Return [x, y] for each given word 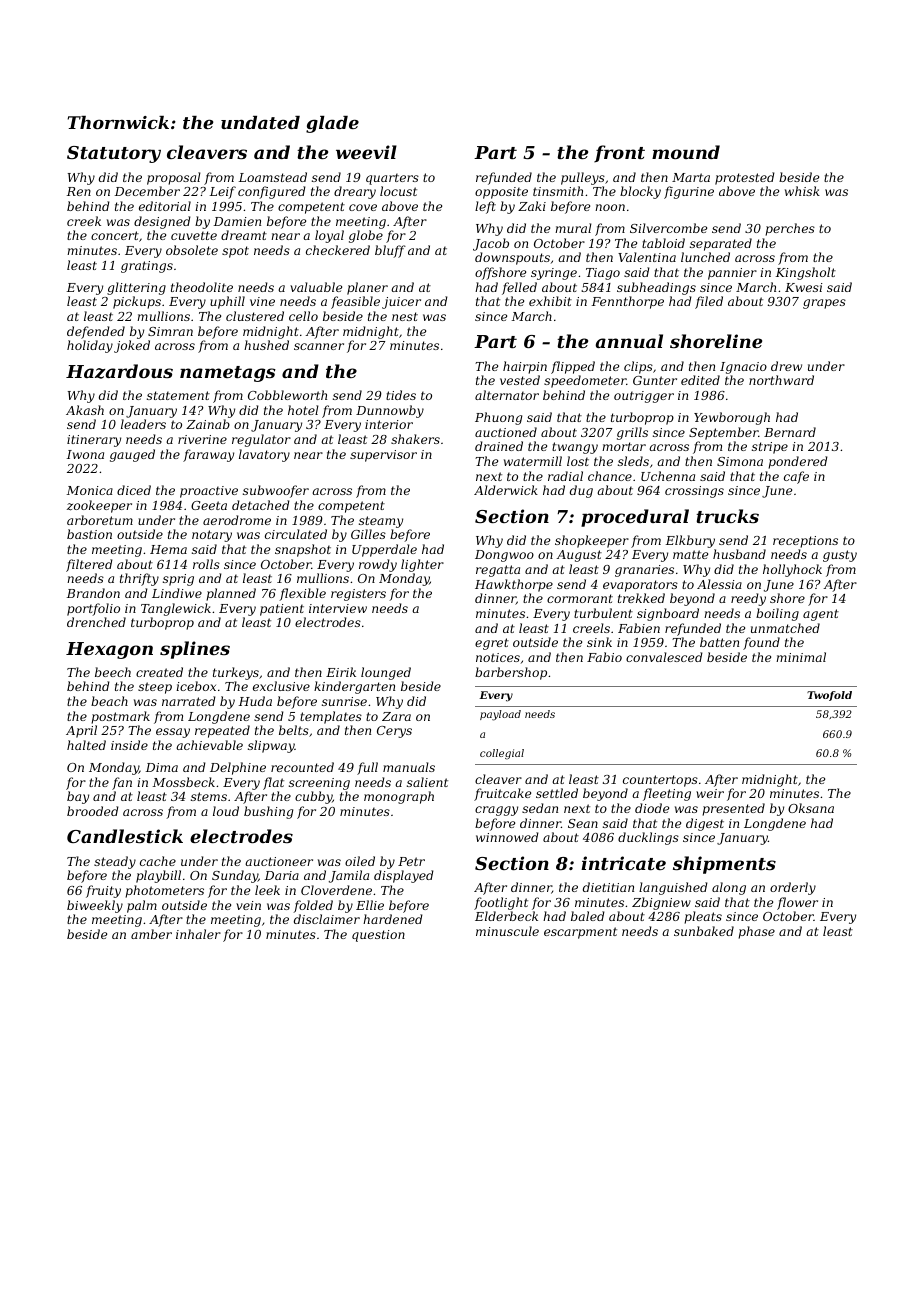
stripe [770, 448]
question [378, 936]
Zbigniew [661, 903]
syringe [554, 274]
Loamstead [273, 177]
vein [248, 905]
